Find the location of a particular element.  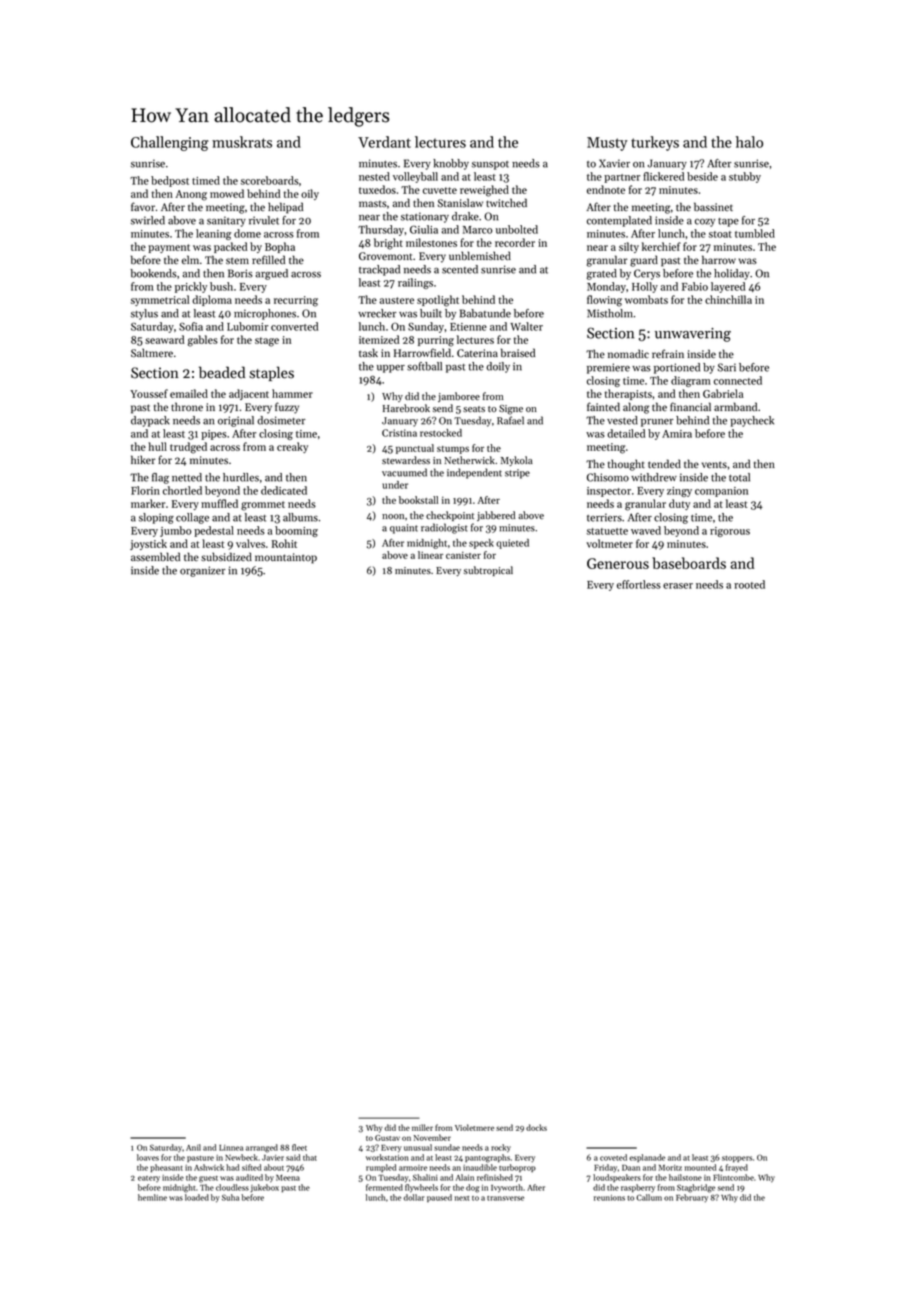

organizer is located at coordinates (203, 571).
